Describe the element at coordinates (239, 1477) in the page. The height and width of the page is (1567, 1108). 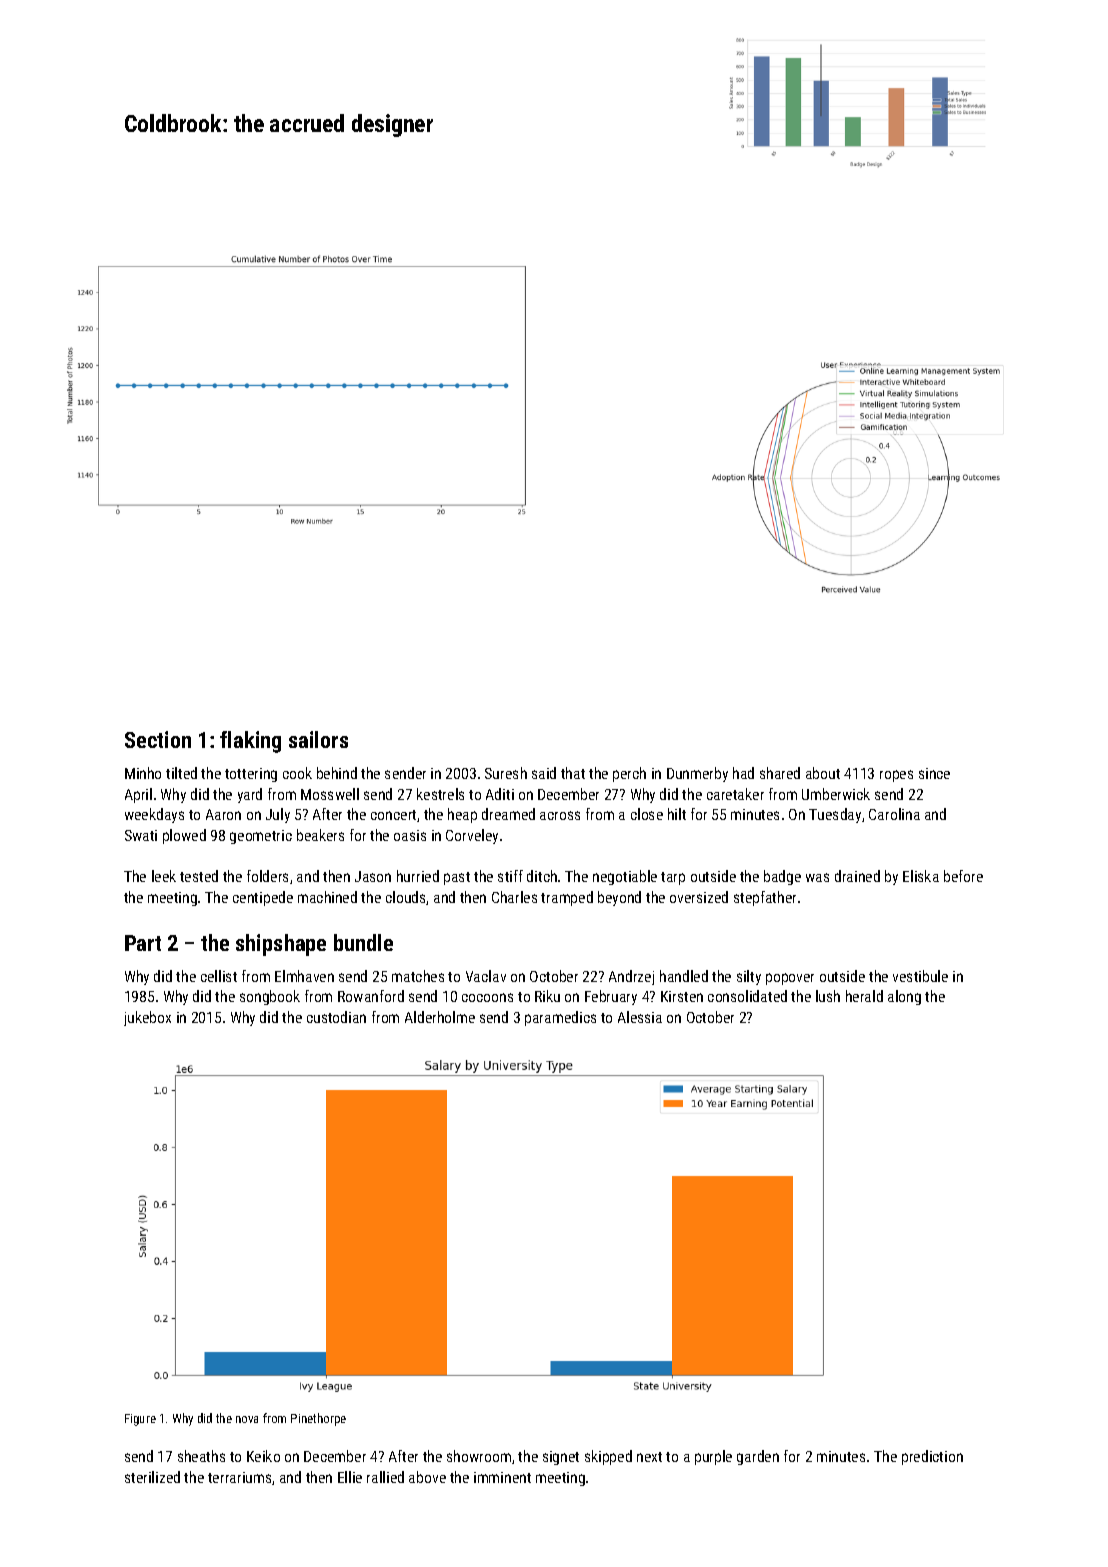
I see `terrariums` at that location.
